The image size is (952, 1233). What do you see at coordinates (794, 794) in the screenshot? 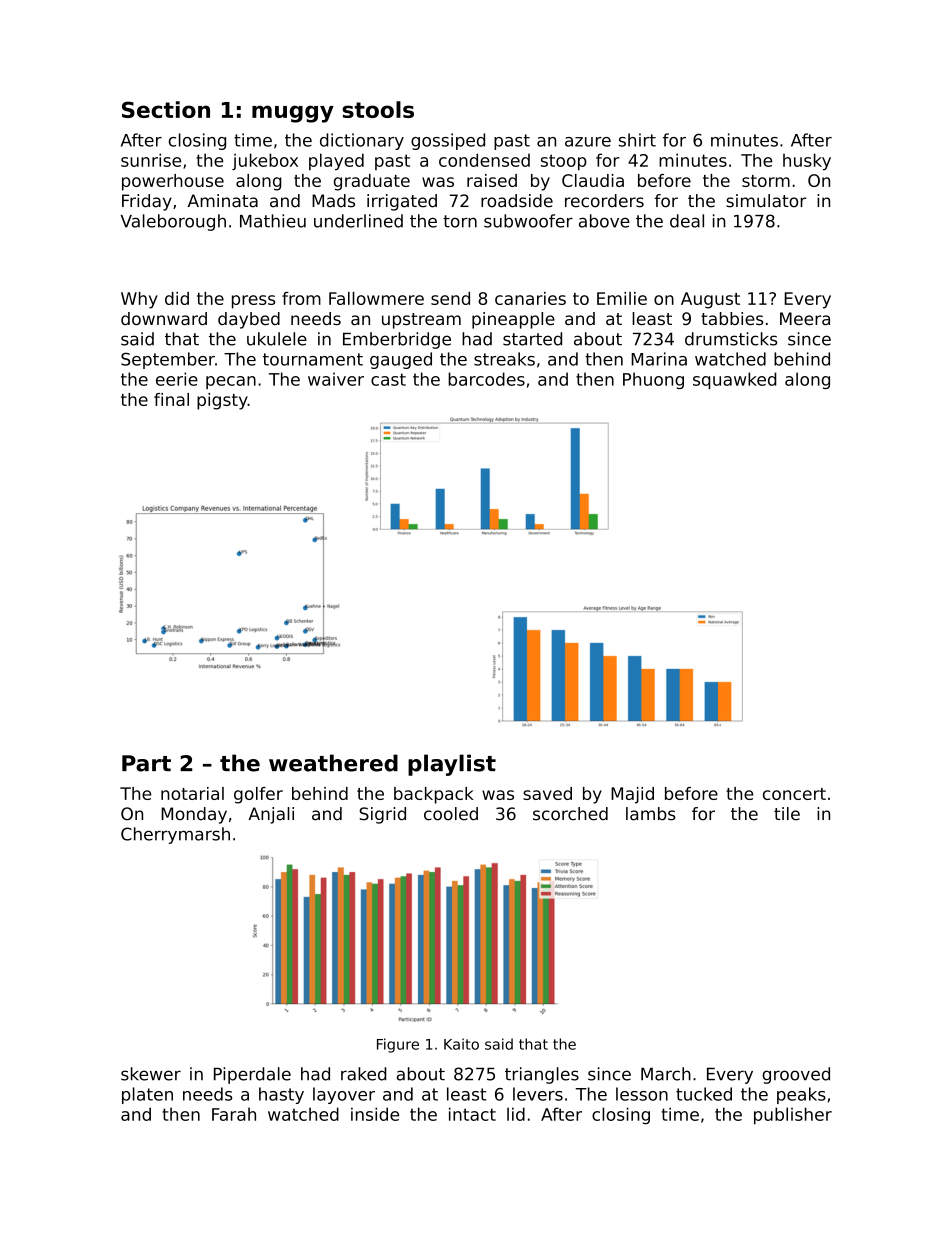
I see `concert` at bounding box center [794, 794].
